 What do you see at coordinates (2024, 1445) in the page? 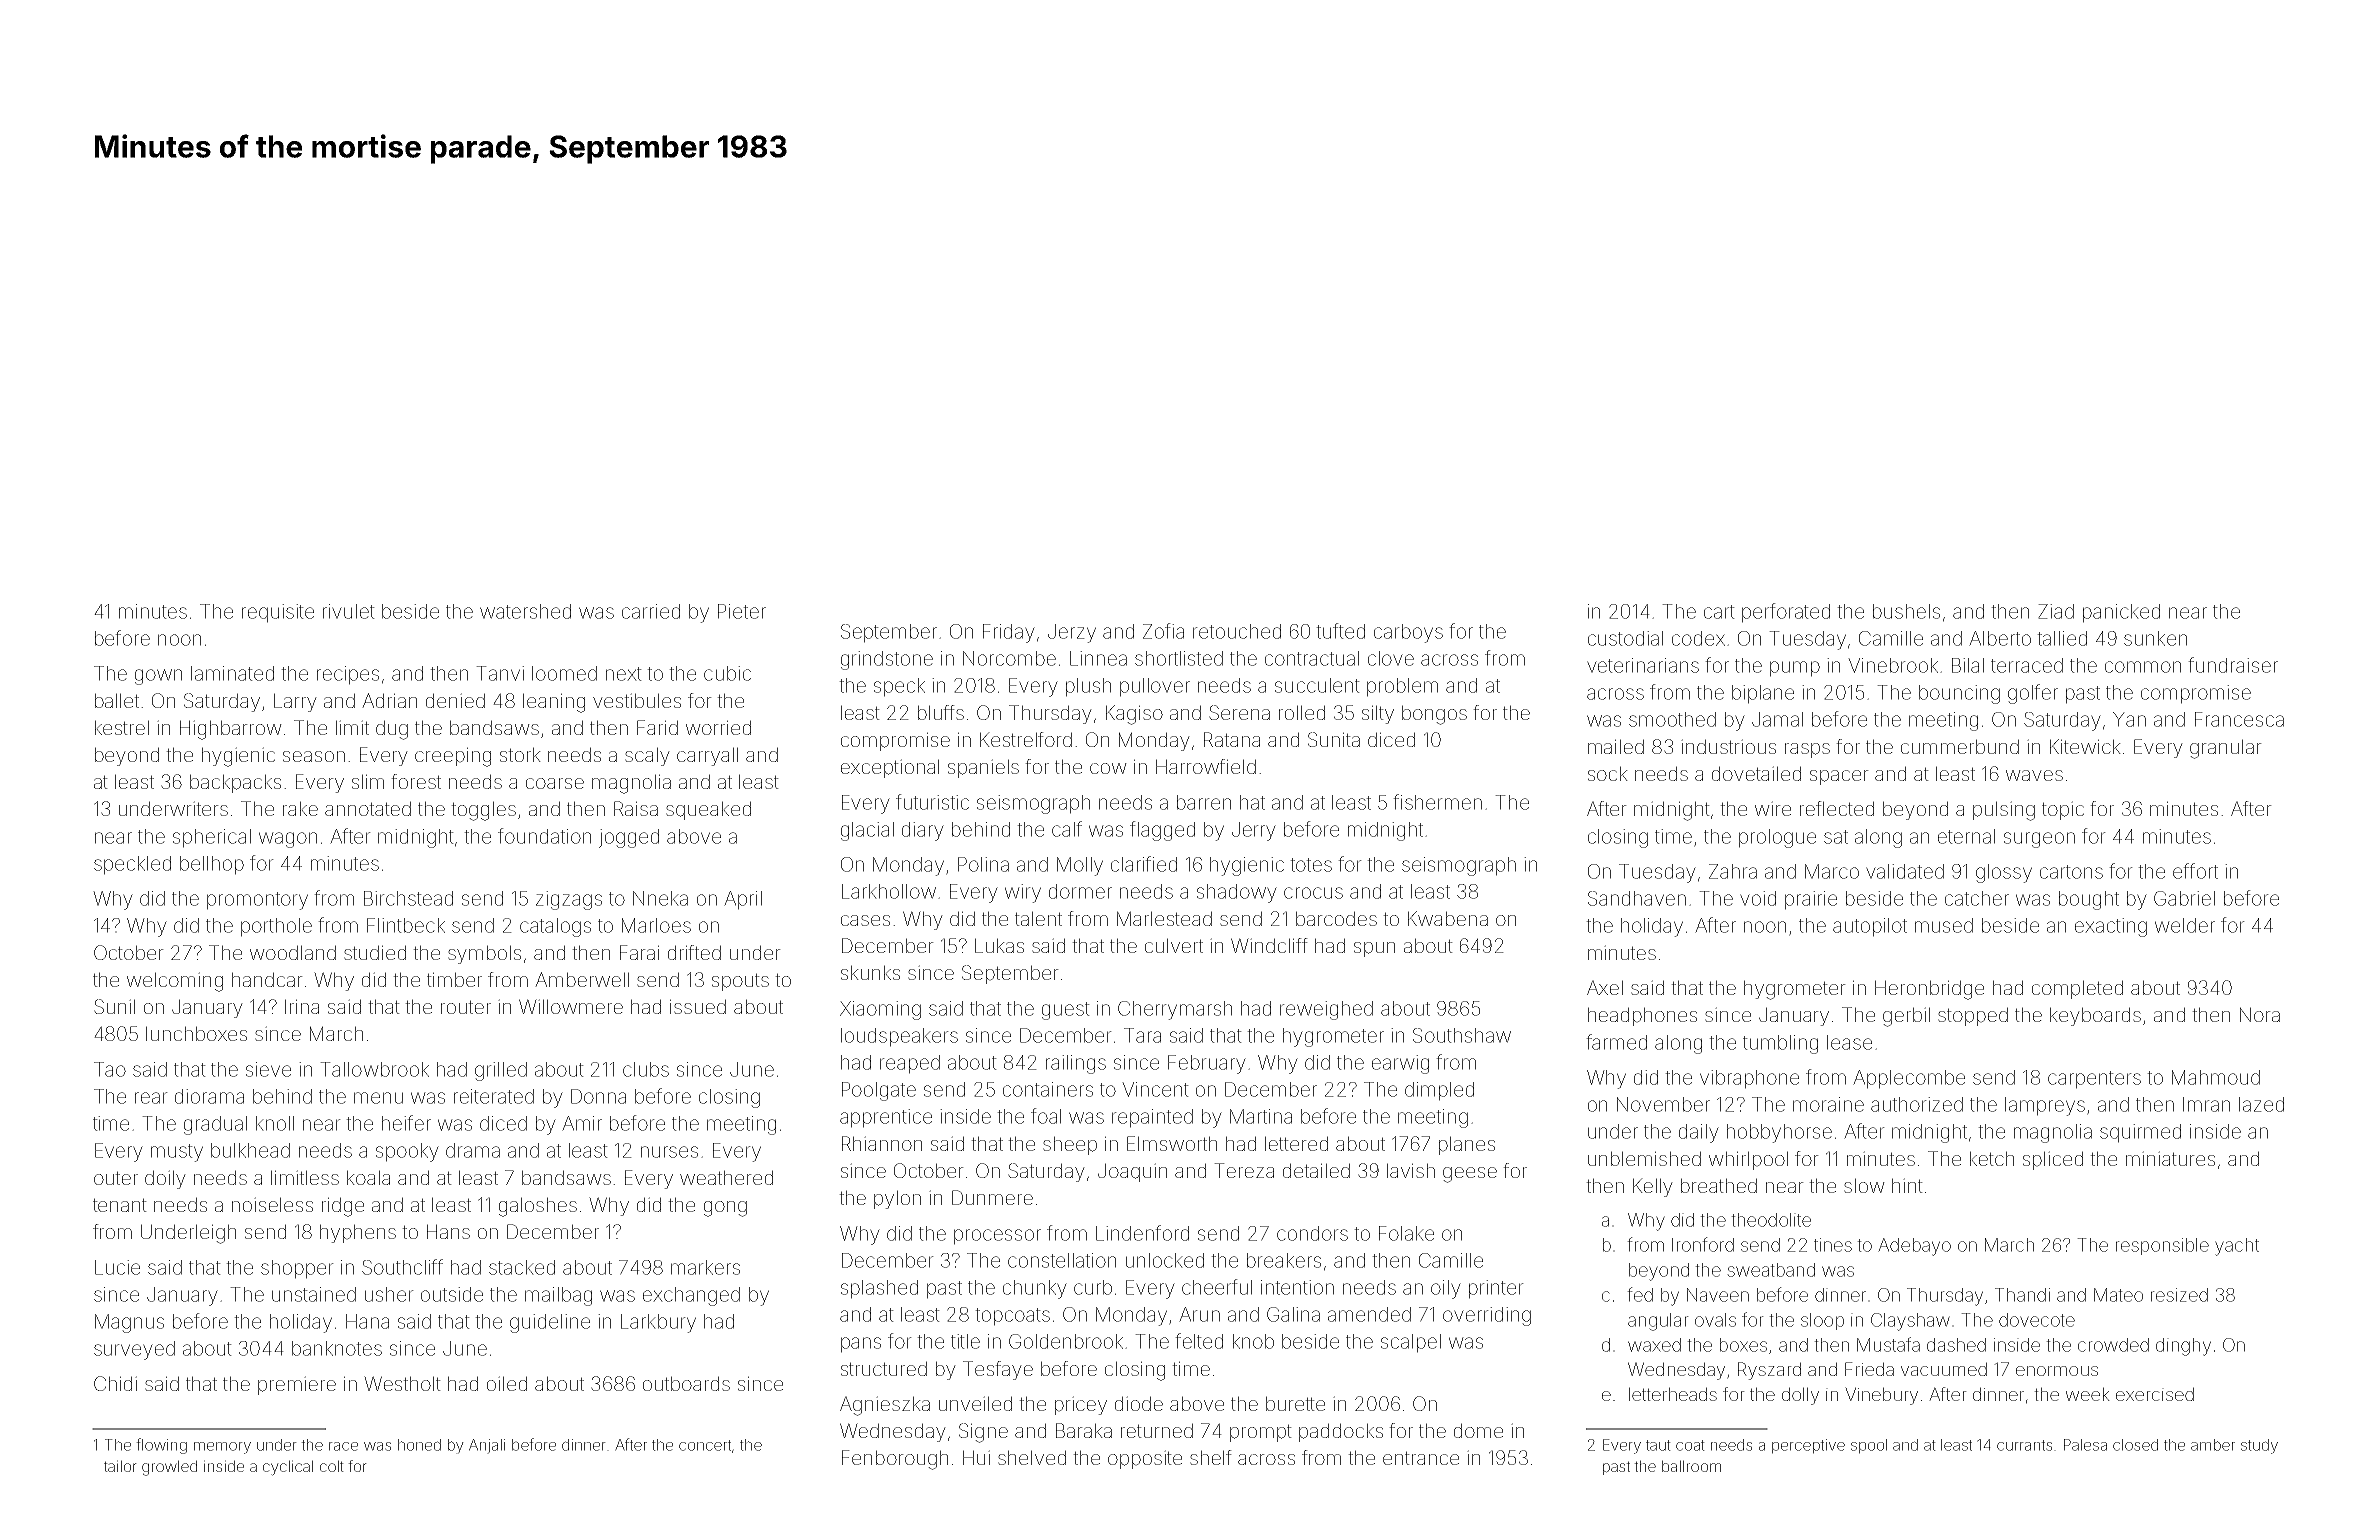
I see `currants` at bounding box center [2024, 1445].
